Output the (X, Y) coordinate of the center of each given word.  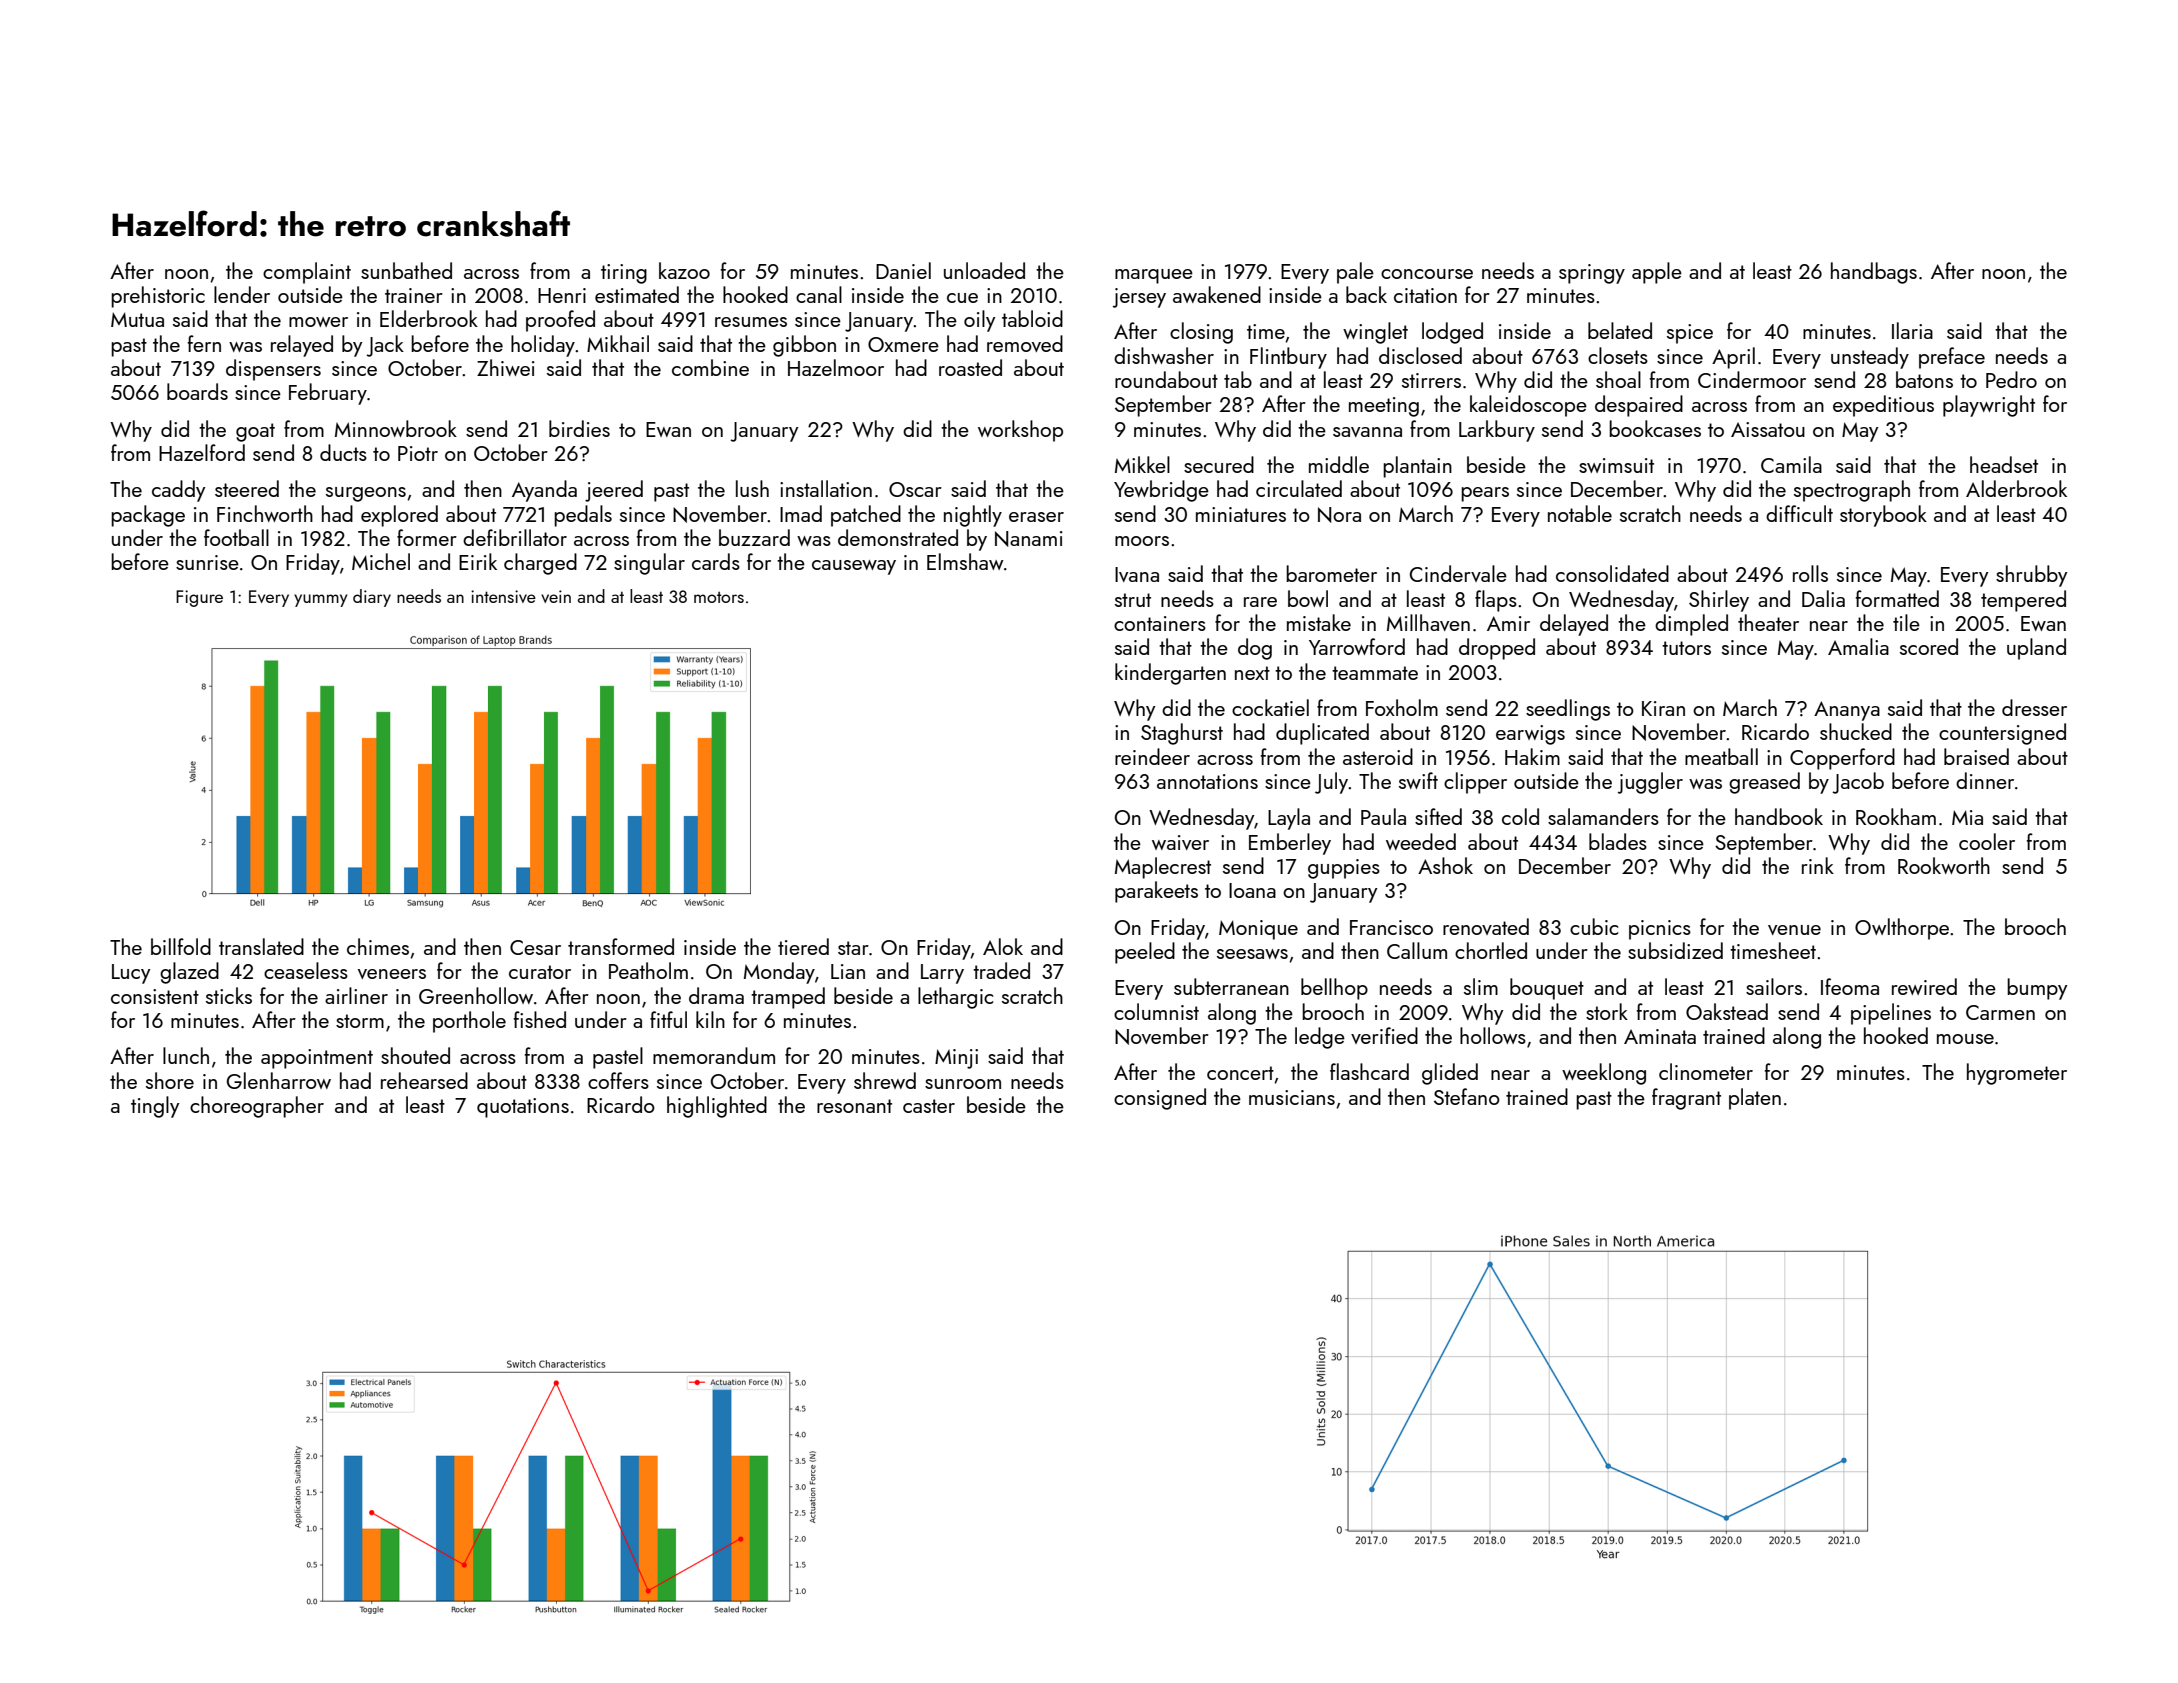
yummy (321, 600)
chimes (378, 946)
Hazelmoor (836, 367)
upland (2036, 649)
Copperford (1842, 759)
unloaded (984, 270)
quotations (523, 1108)
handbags (1874, 273)
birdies (579, 428)
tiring (624, 274)
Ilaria (1912, 330)
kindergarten (1170, 674)
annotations (1207, 781)
